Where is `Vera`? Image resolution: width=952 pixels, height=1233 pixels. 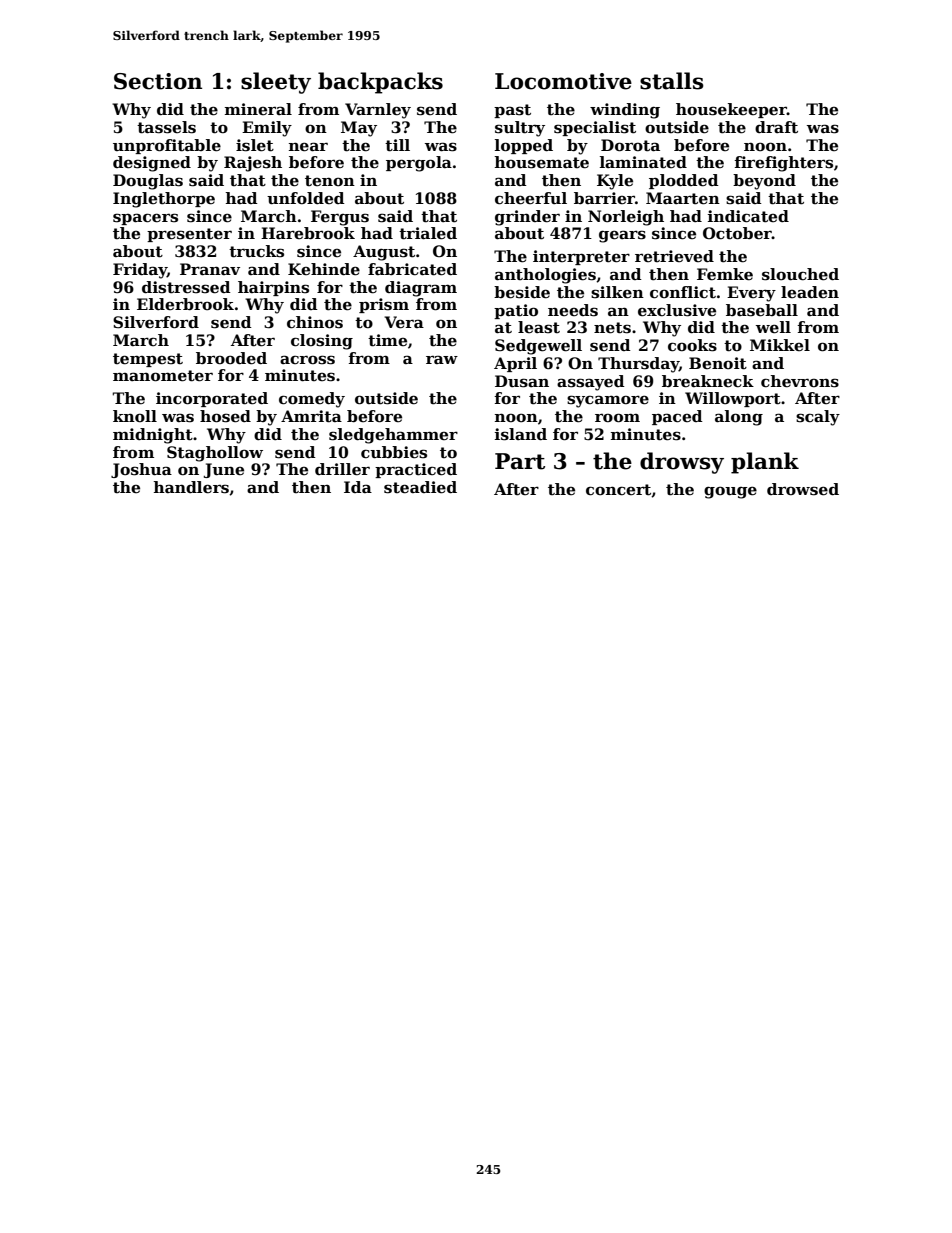 Vera is located at coordinates (404, 322).
